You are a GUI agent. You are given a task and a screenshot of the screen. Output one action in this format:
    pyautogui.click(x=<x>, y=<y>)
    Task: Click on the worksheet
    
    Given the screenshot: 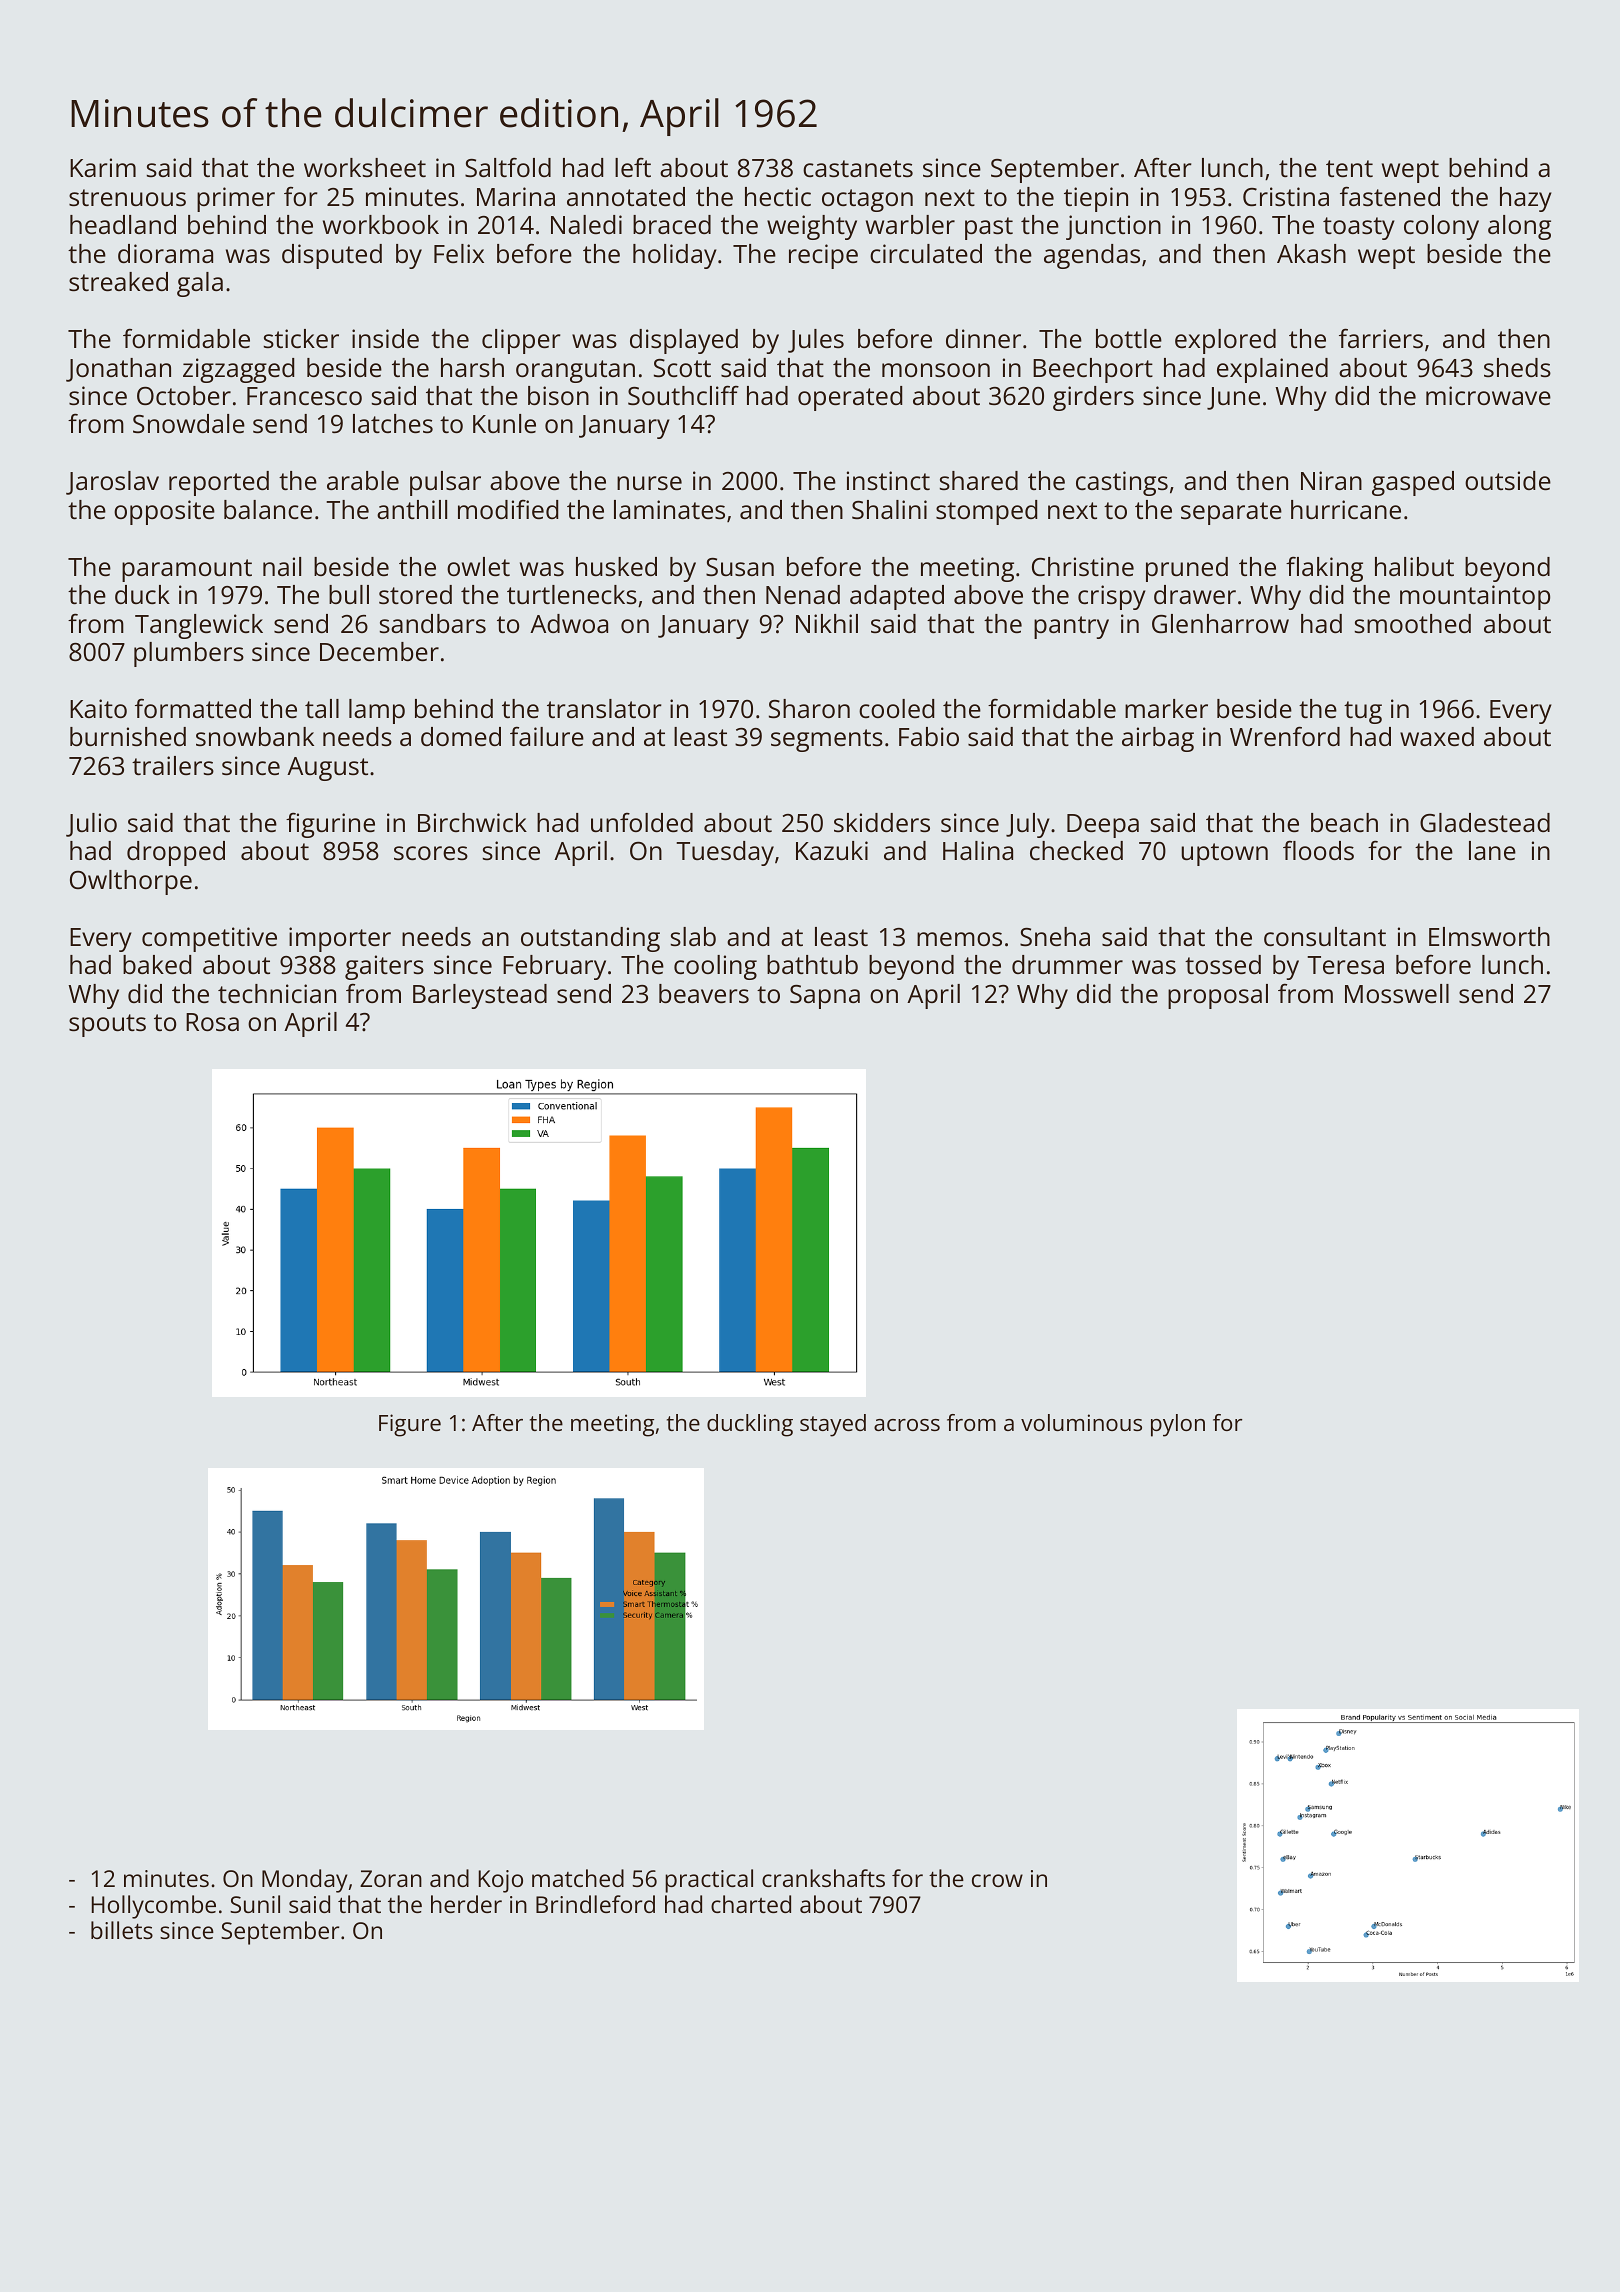 What is the action you would take?
    pyautogui.click(x=365, y=167)
